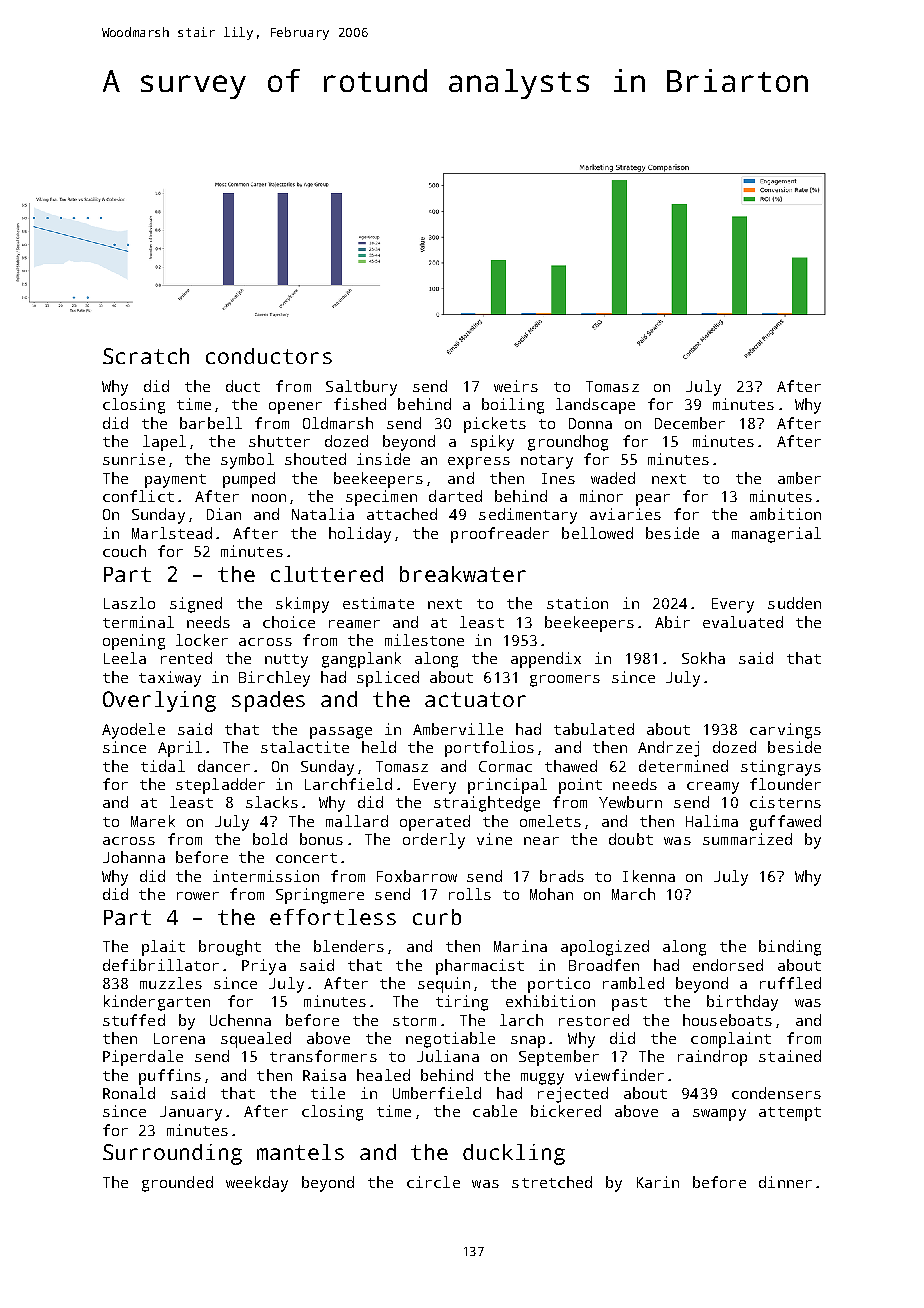 Image resolution: width=924 pixels, height=1308 pixels. What do you see at coordinates (361, 388) in the screenshot?
I see `Saltbury` at bounding box center [361, 388].
